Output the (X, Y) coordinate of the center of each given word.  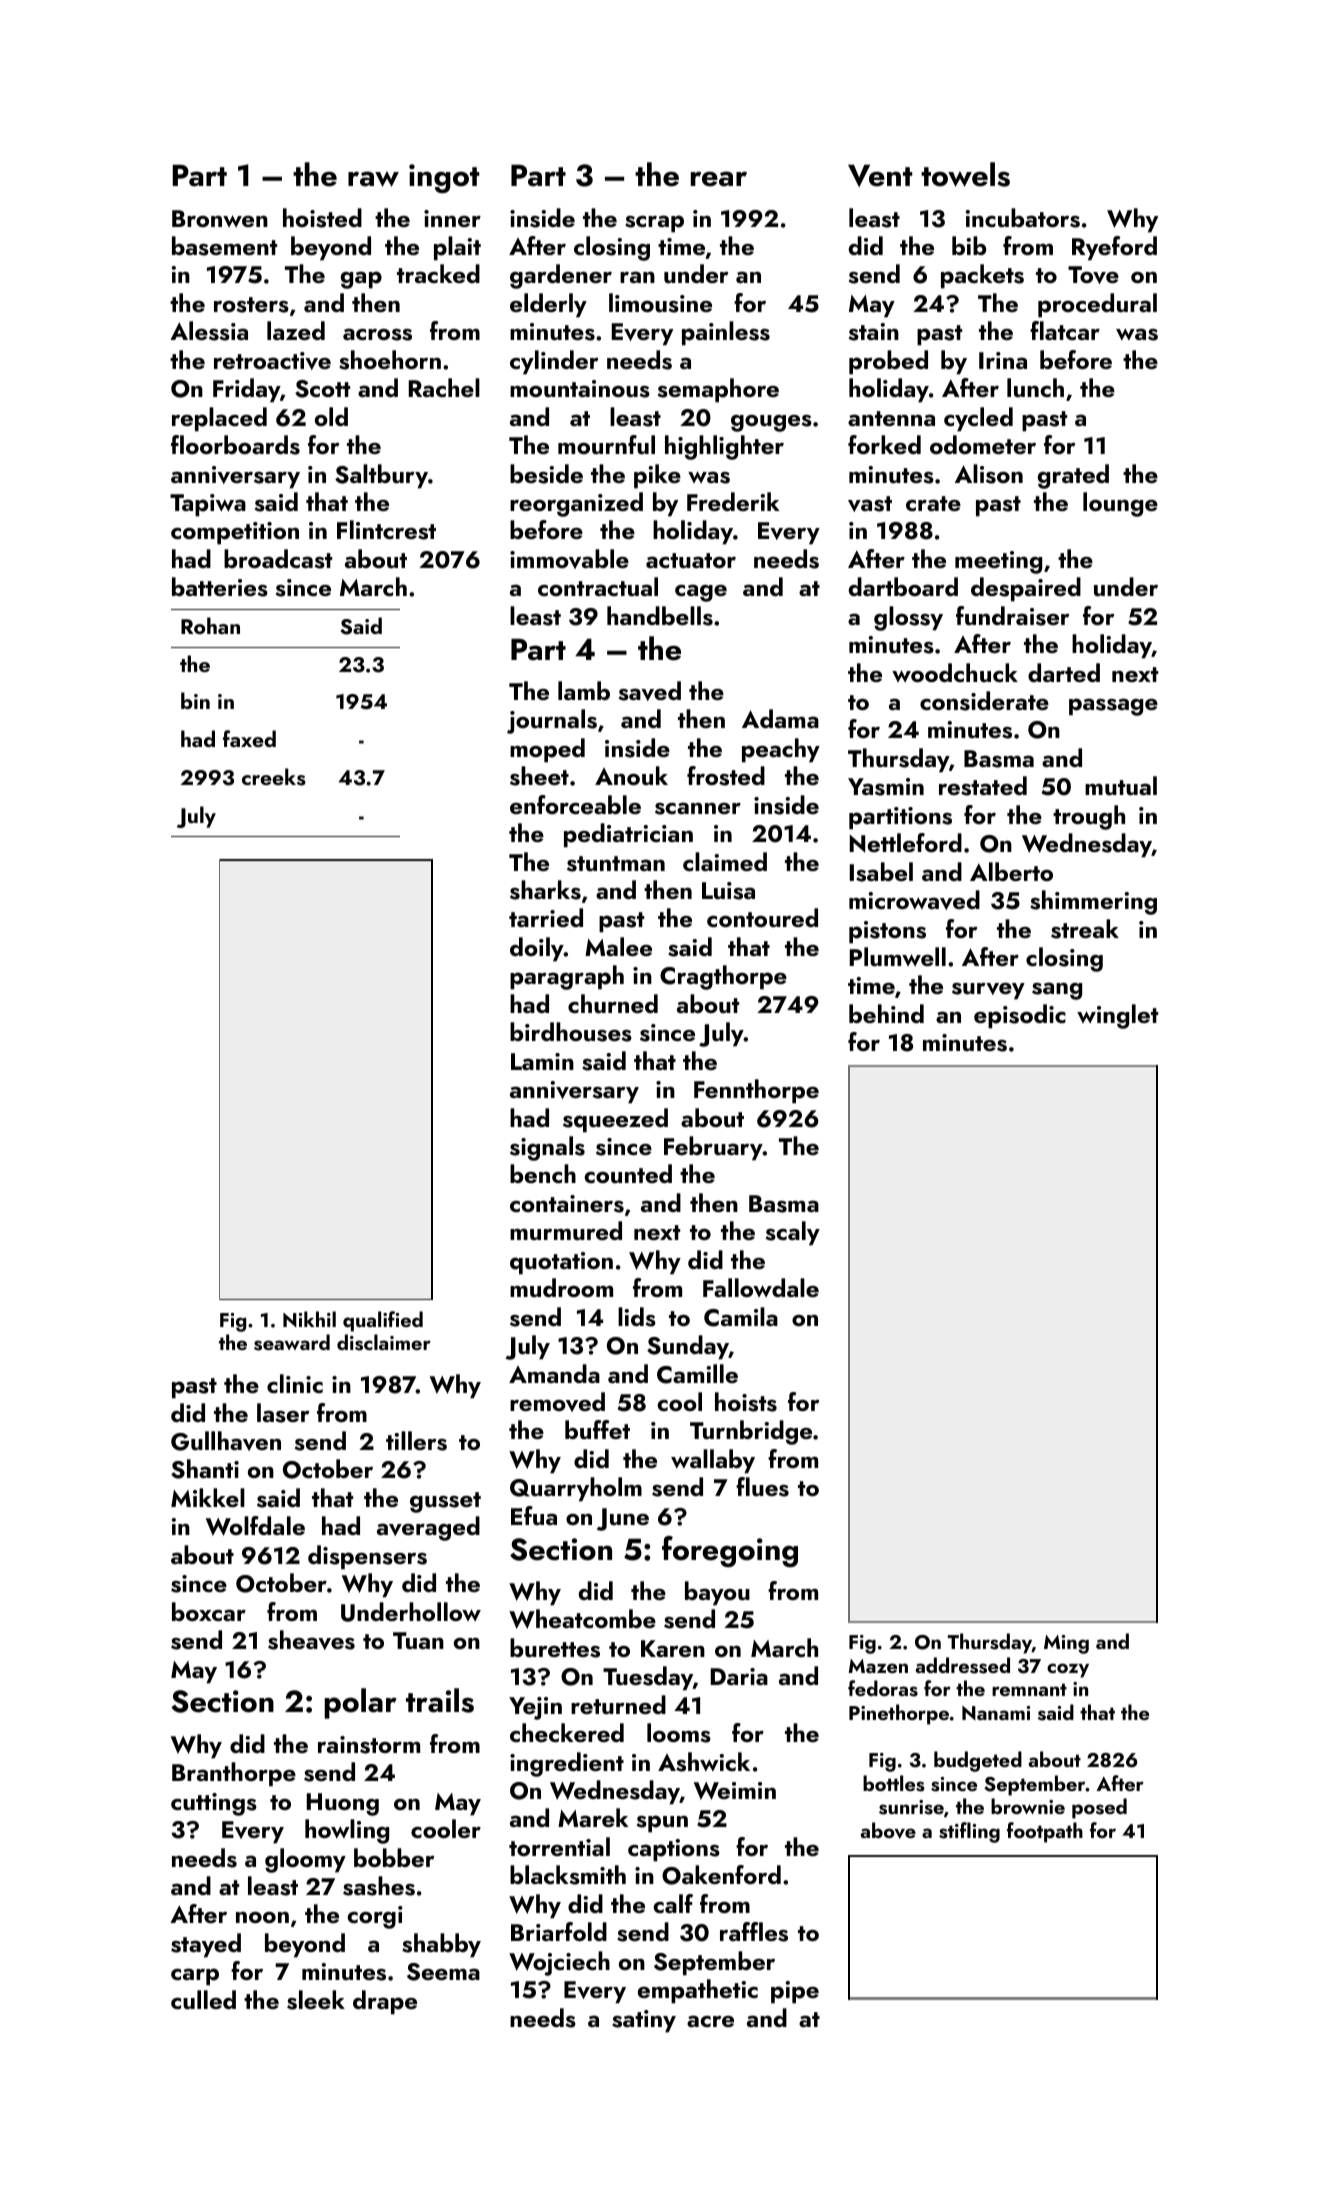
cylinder (554, 362)
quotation (561, 1263)
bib (969, 245)
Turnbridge (751, 1432)
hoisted (322, 218)
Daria (739, 1676)
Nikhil (309, 1319)
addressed (963, 1665)
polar (360, 1703)
